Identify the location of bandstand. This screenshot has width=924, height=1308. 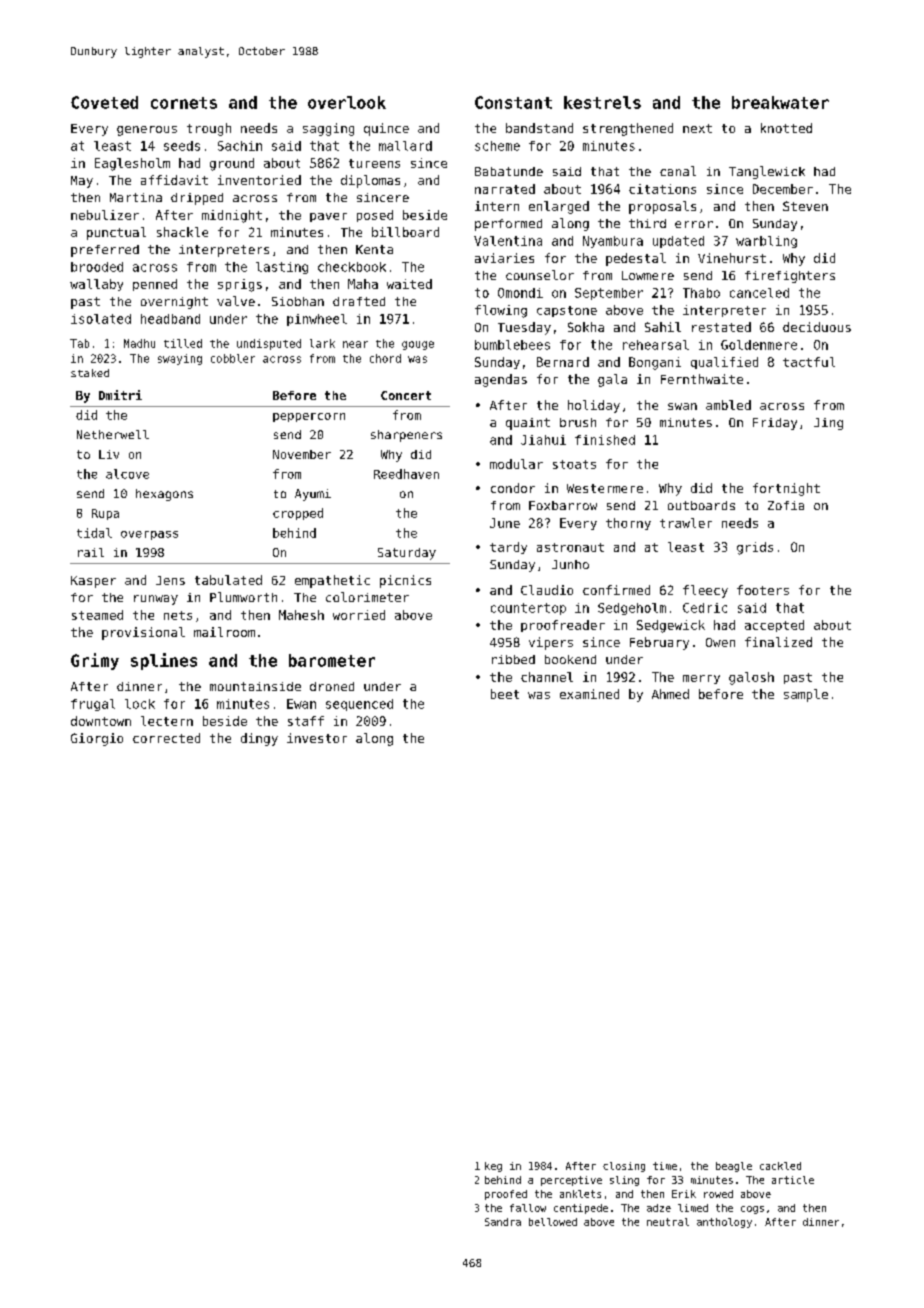
(539, 128).
